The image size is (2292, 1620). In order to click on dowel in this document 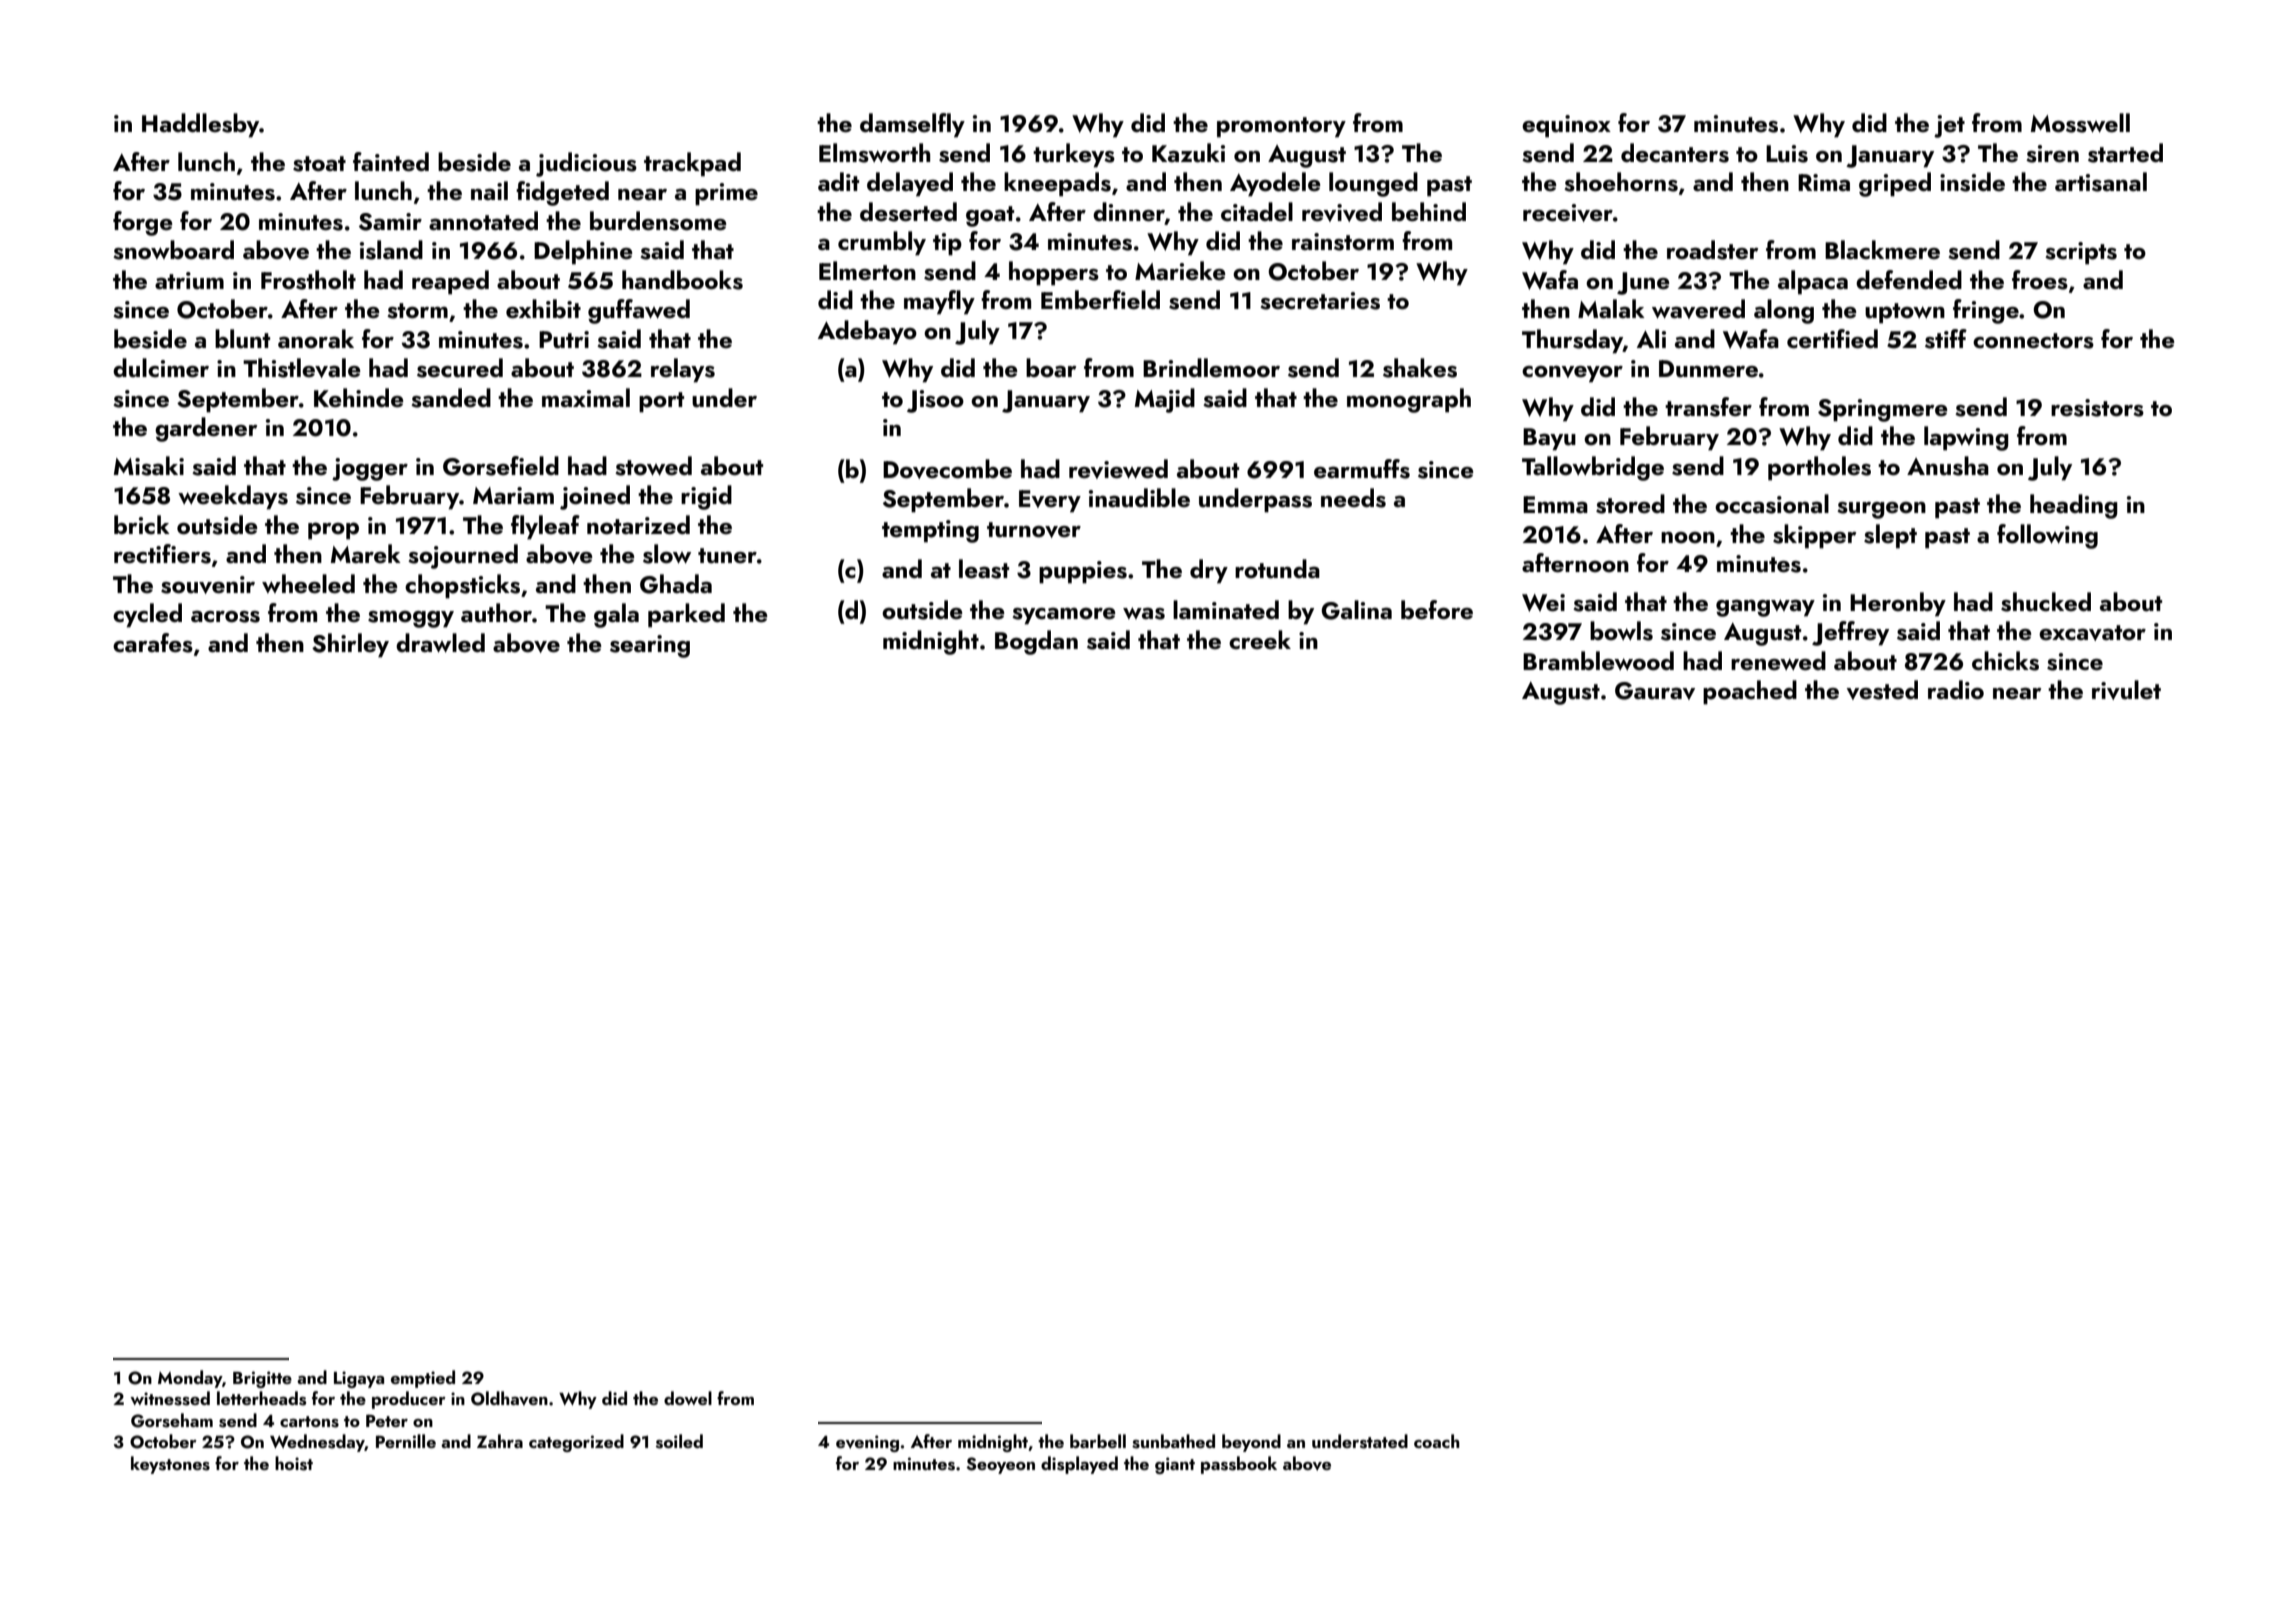, I will do `click(688, 1398)`.
